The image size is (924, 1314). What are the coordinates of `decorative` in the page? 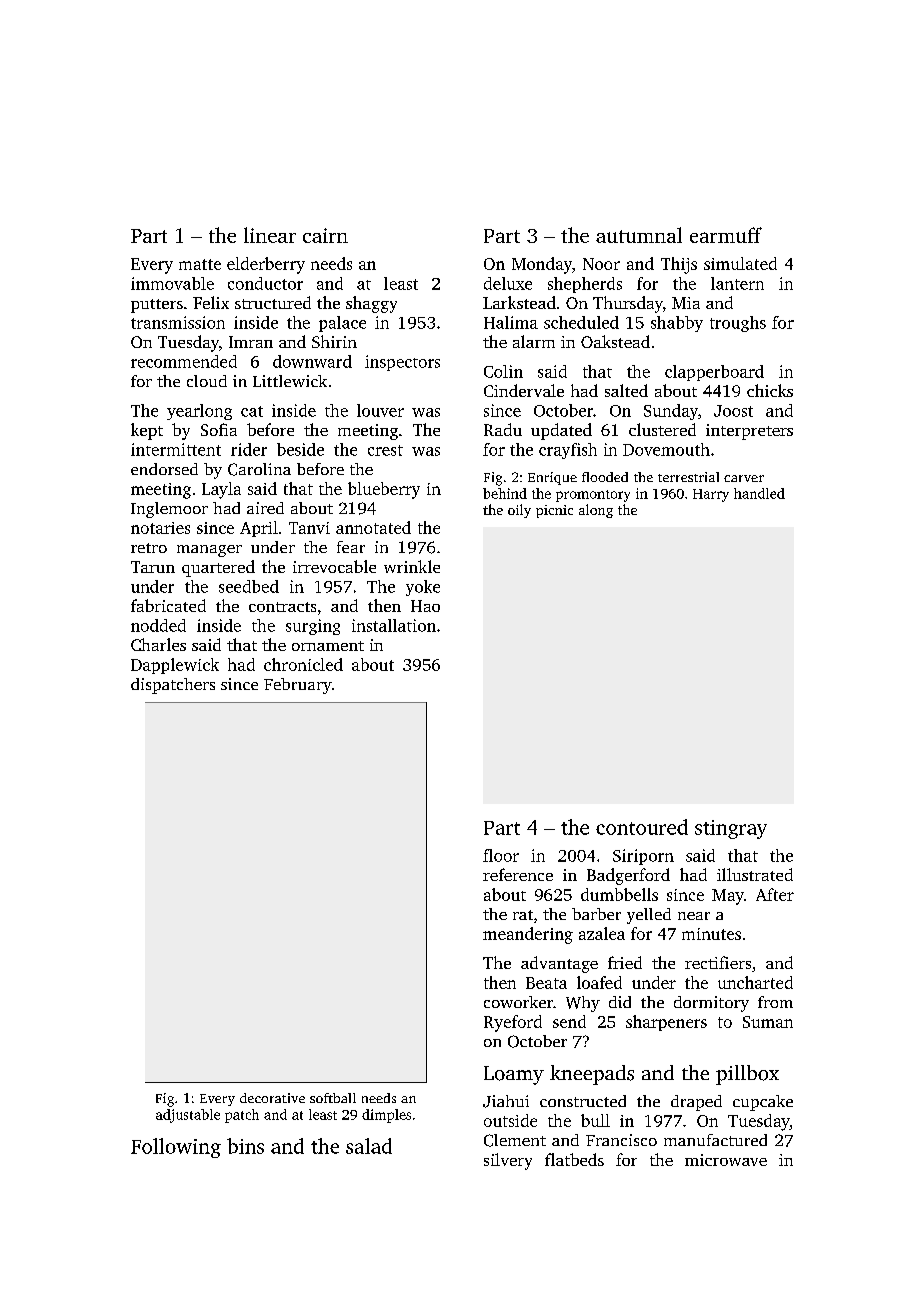 It's located at (272, 1098).
